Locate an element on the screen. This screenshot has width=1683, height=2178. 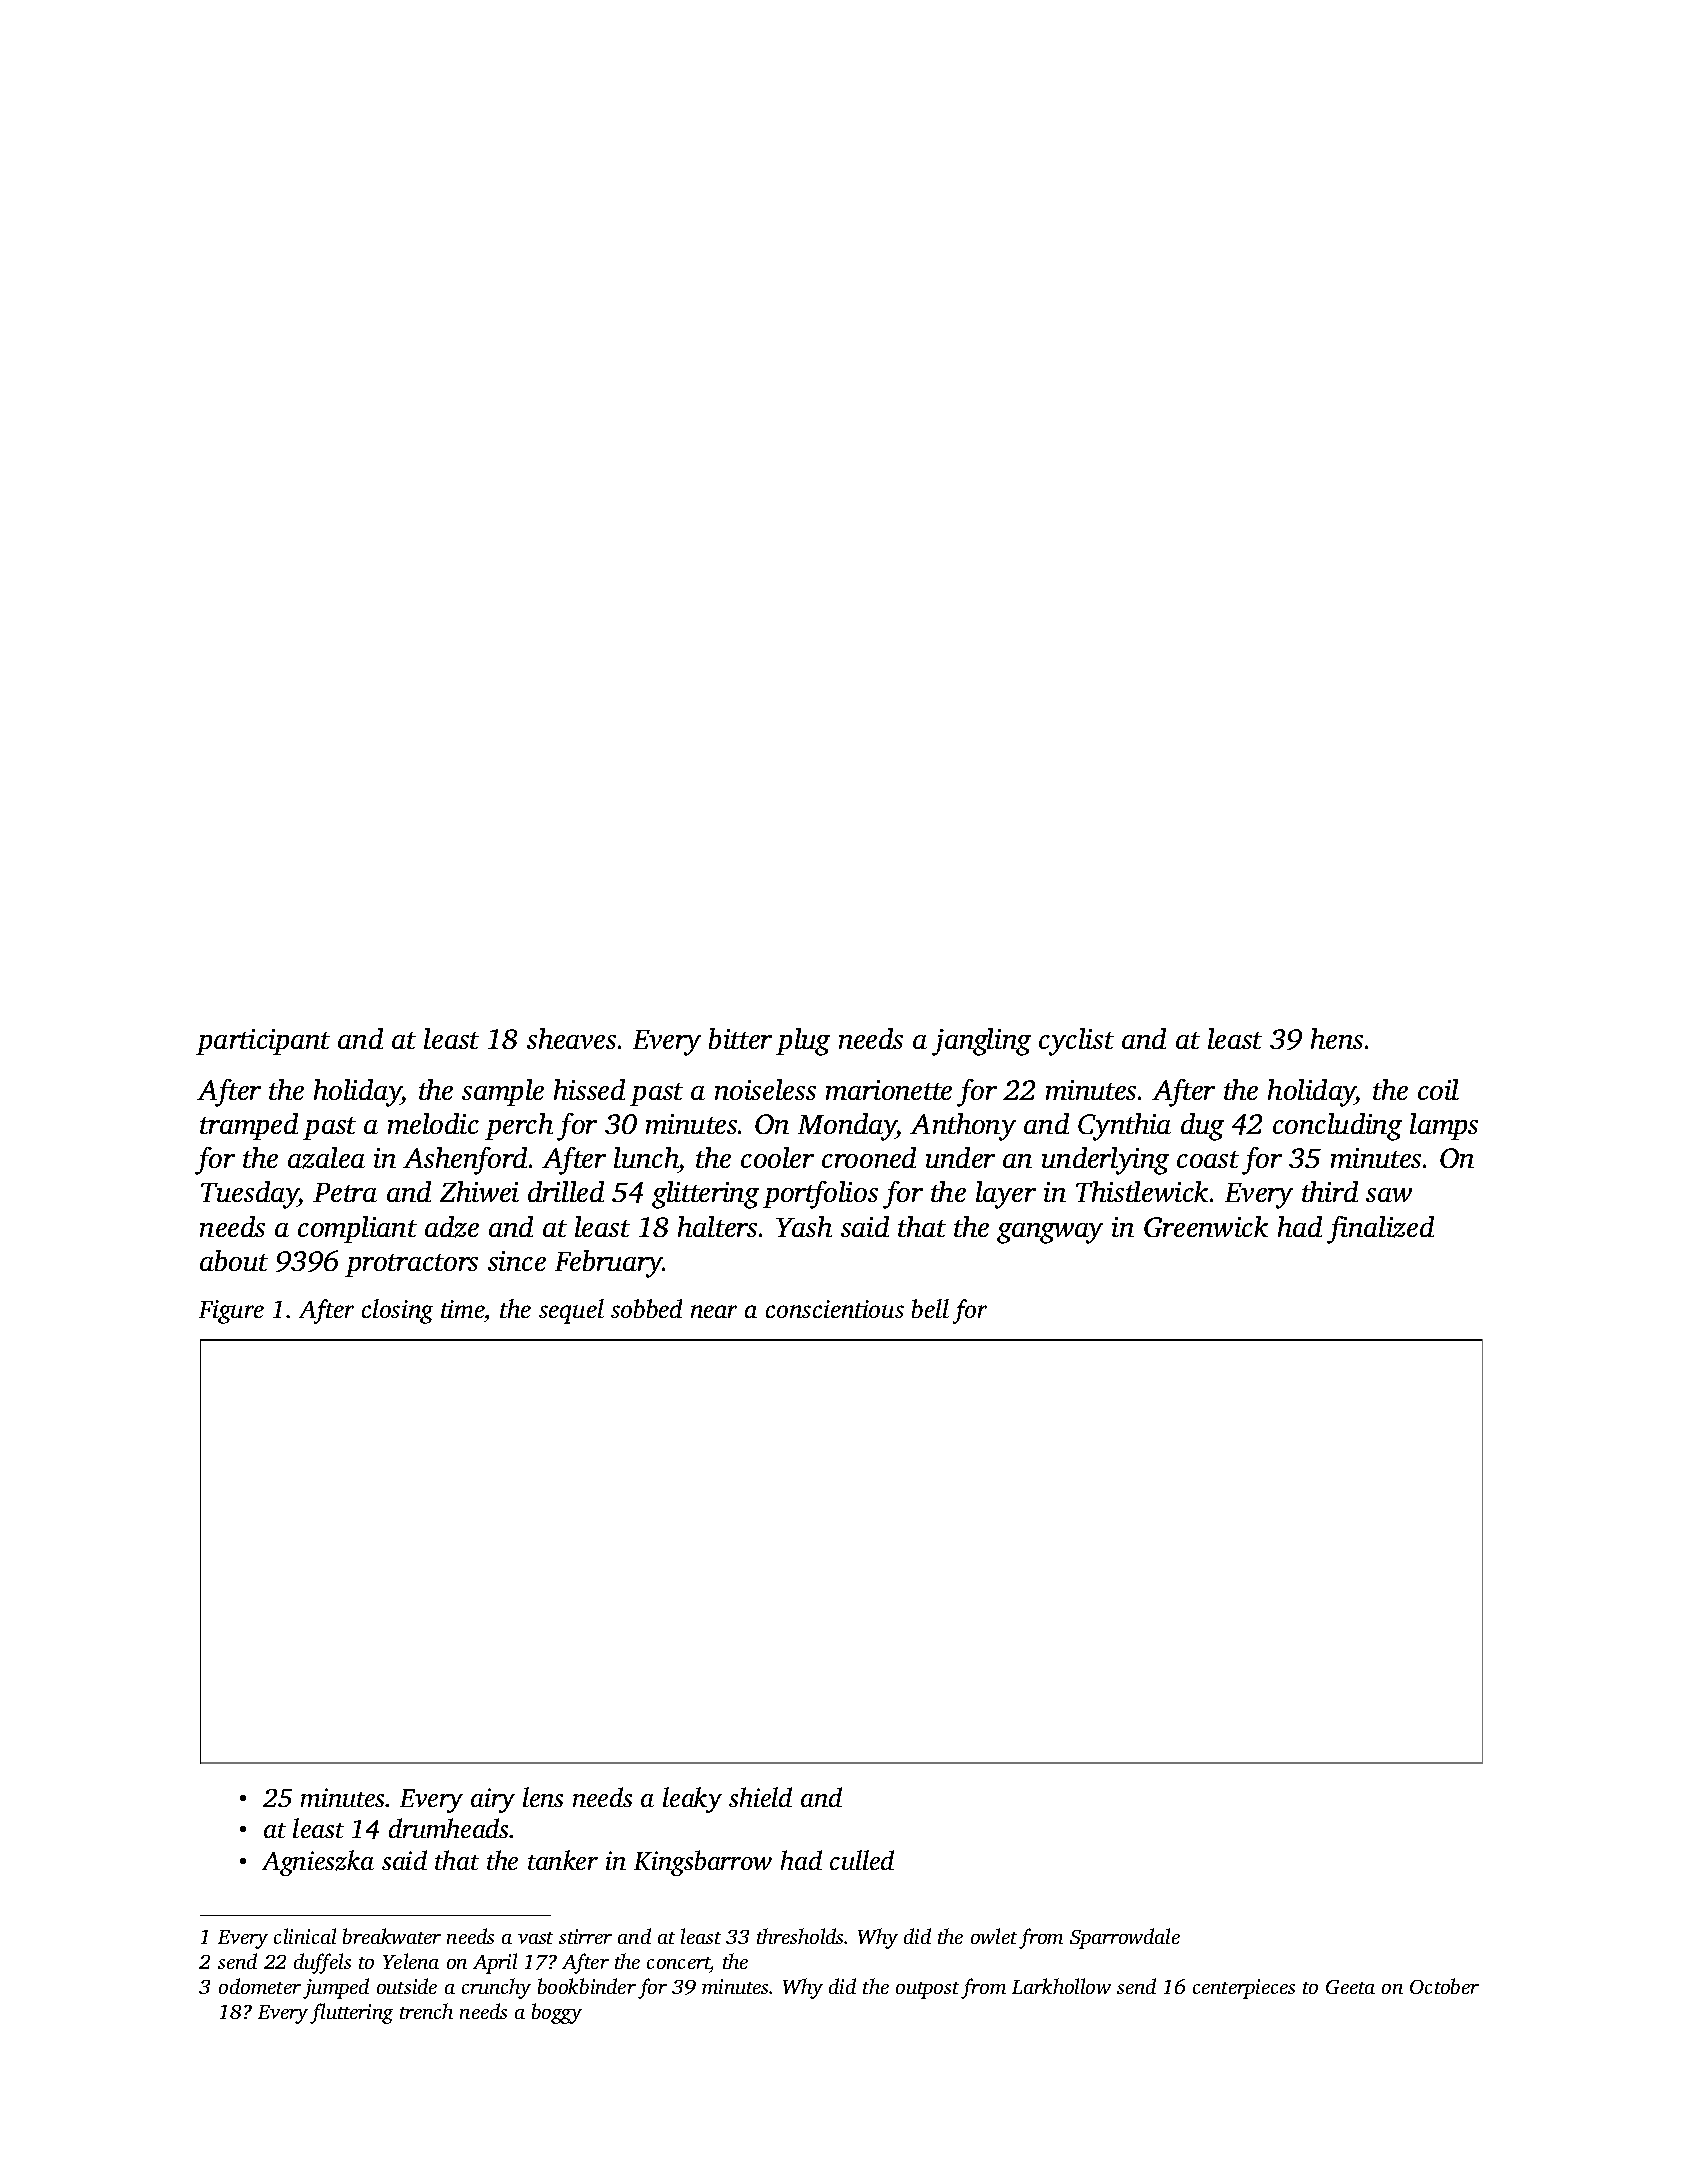
finalized is located at coordinates (1380, 1230).
